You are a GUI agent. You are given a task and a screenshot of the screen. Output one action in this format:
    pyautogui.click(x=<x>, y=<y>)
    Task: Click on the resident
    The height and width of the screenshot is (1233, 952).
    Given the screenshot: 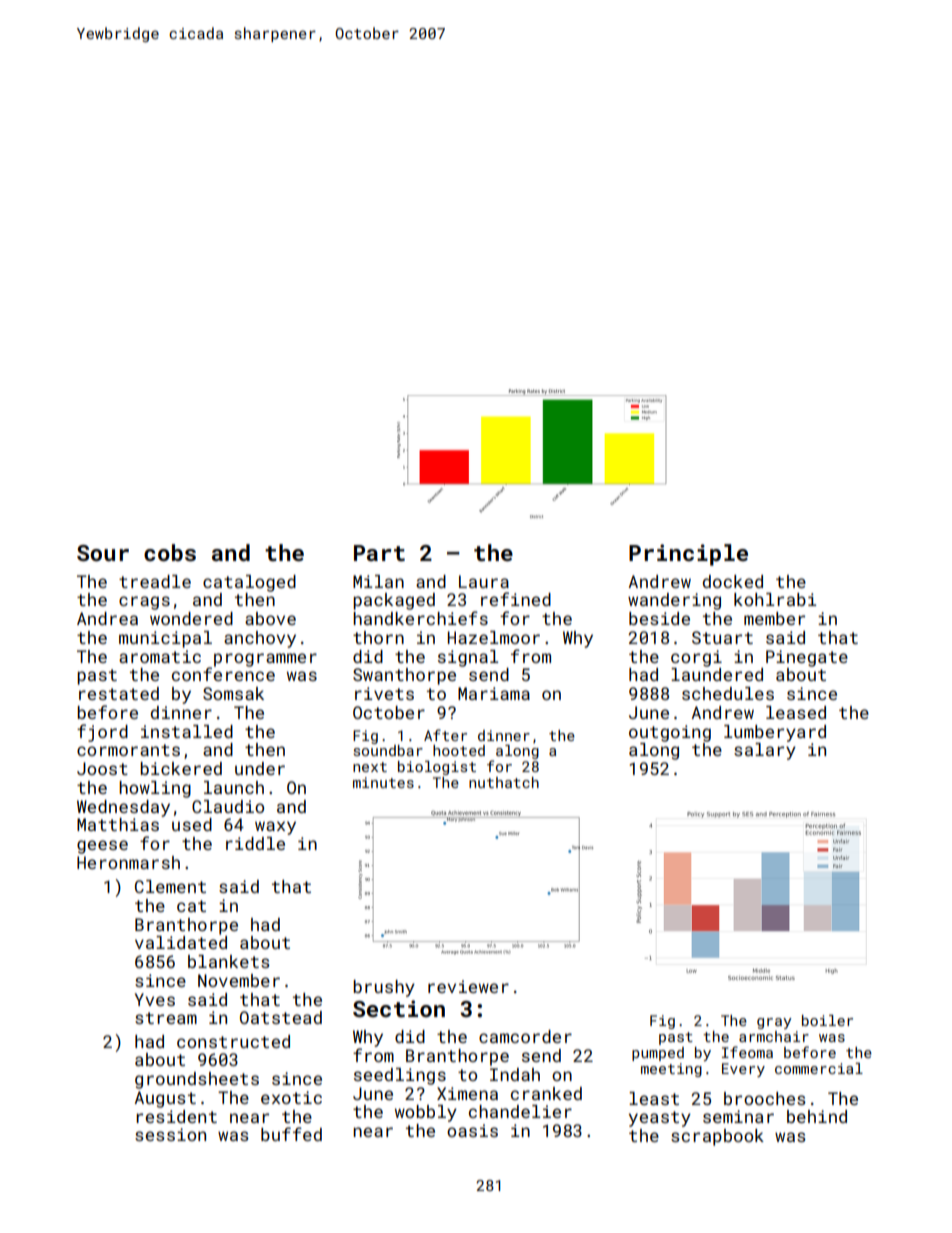 What is the action you would take?
    pyautogui.click(x=176, y=1116)
